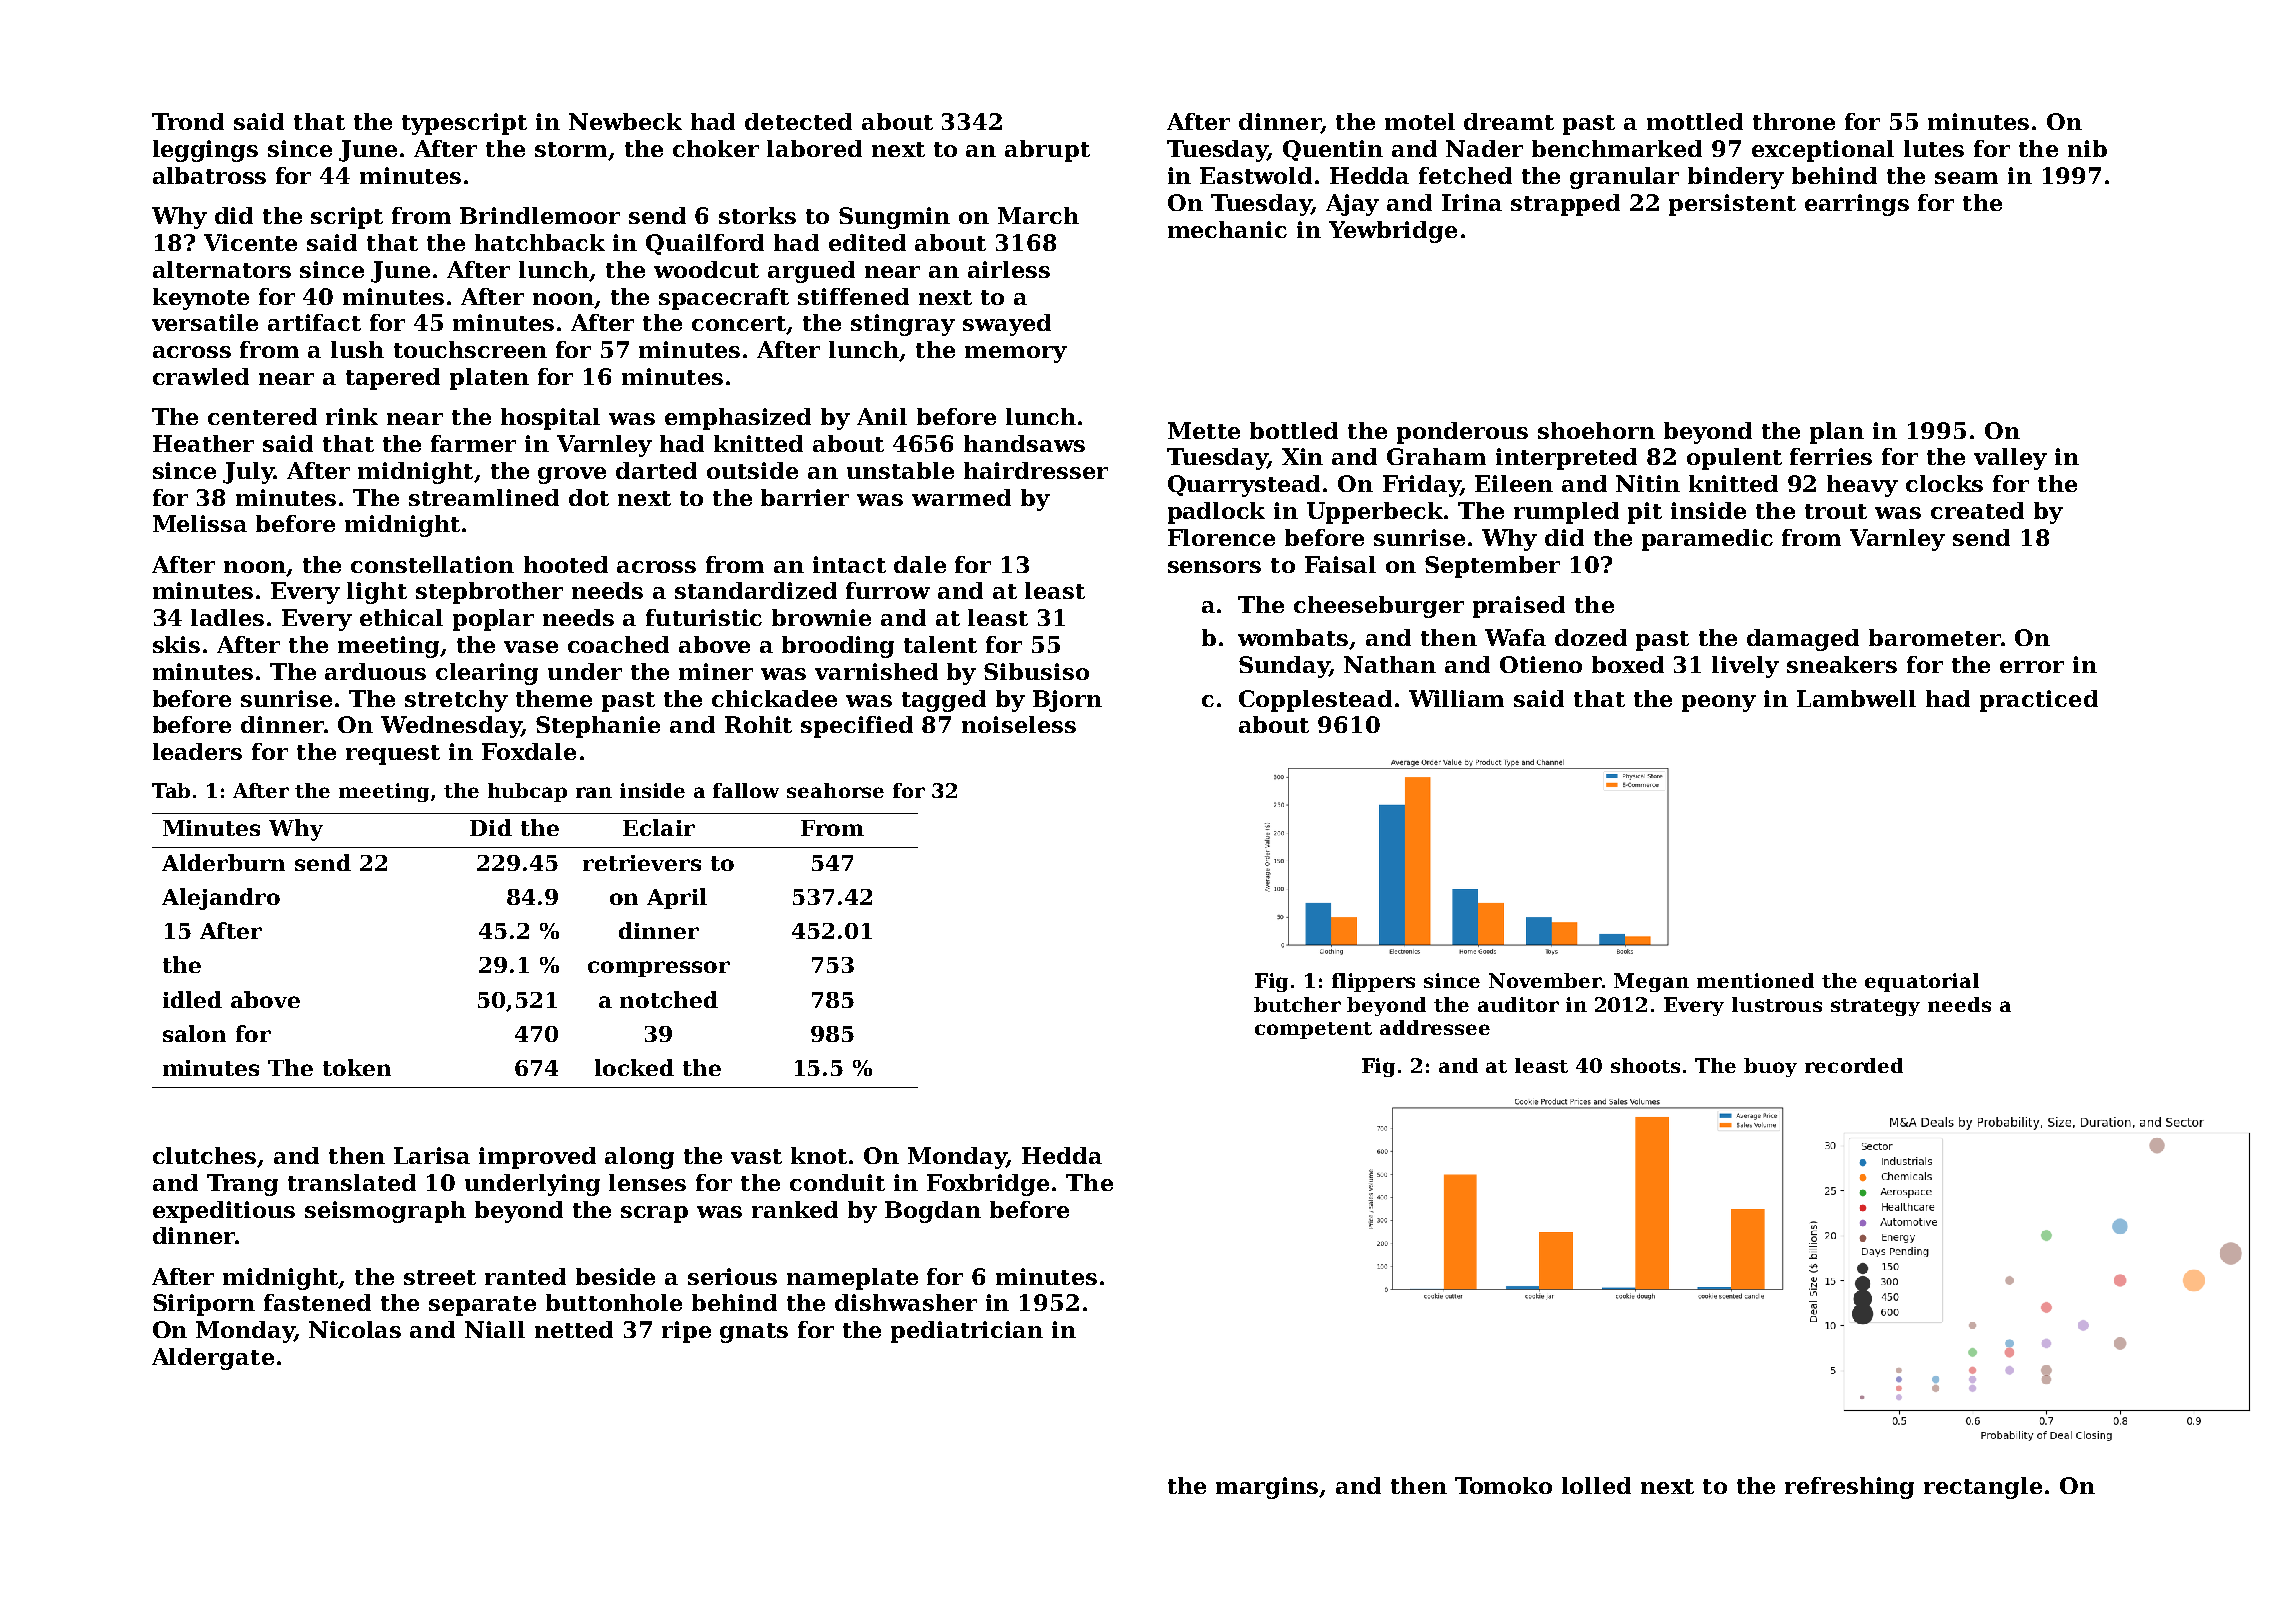  What do you see at coordinates (1315, 701) in the document?
I see `Copplestead` at bounding box center [1315, 701].
